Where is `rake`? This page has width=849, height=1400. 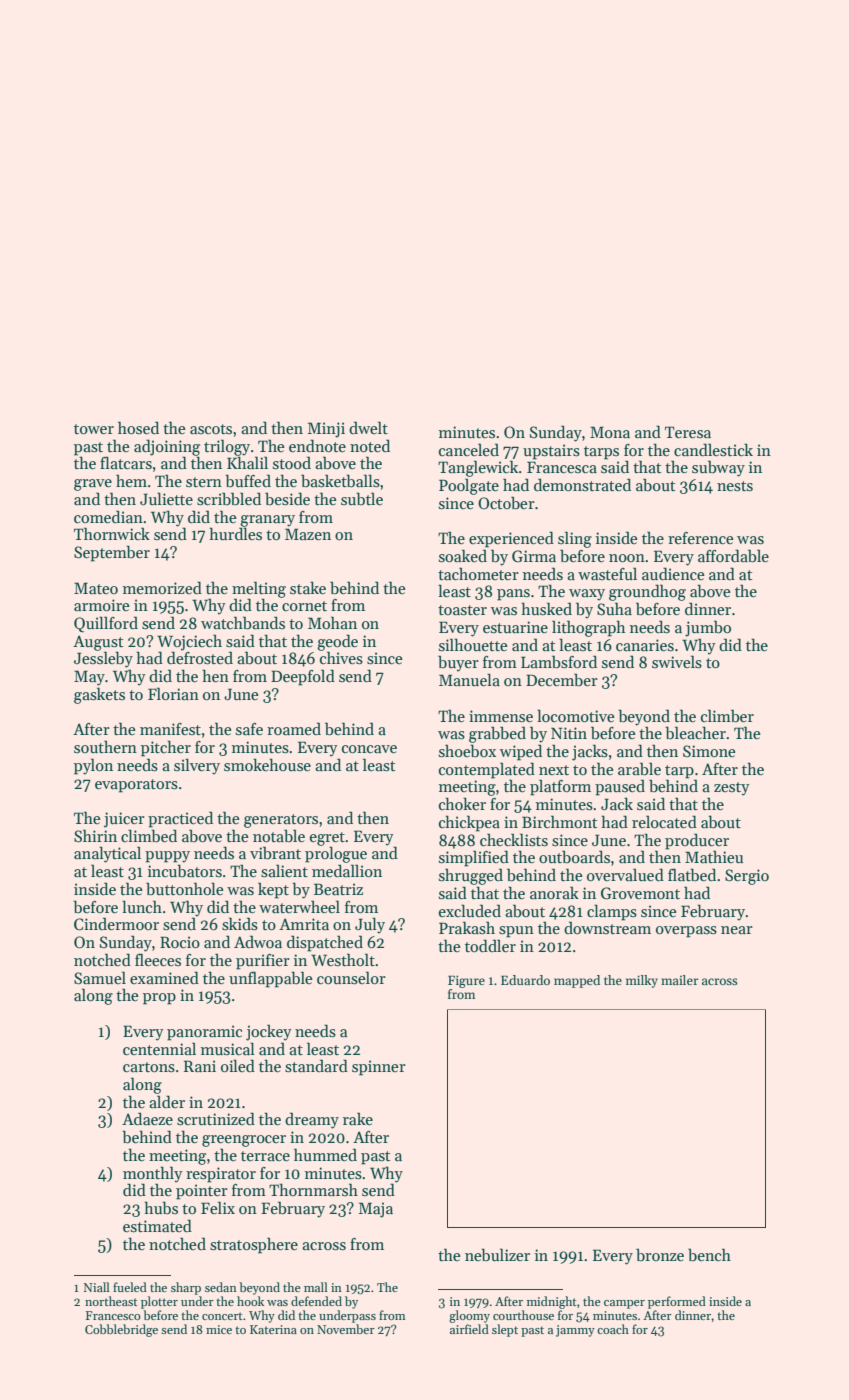 rake is located at coordinates (358, 1119).
